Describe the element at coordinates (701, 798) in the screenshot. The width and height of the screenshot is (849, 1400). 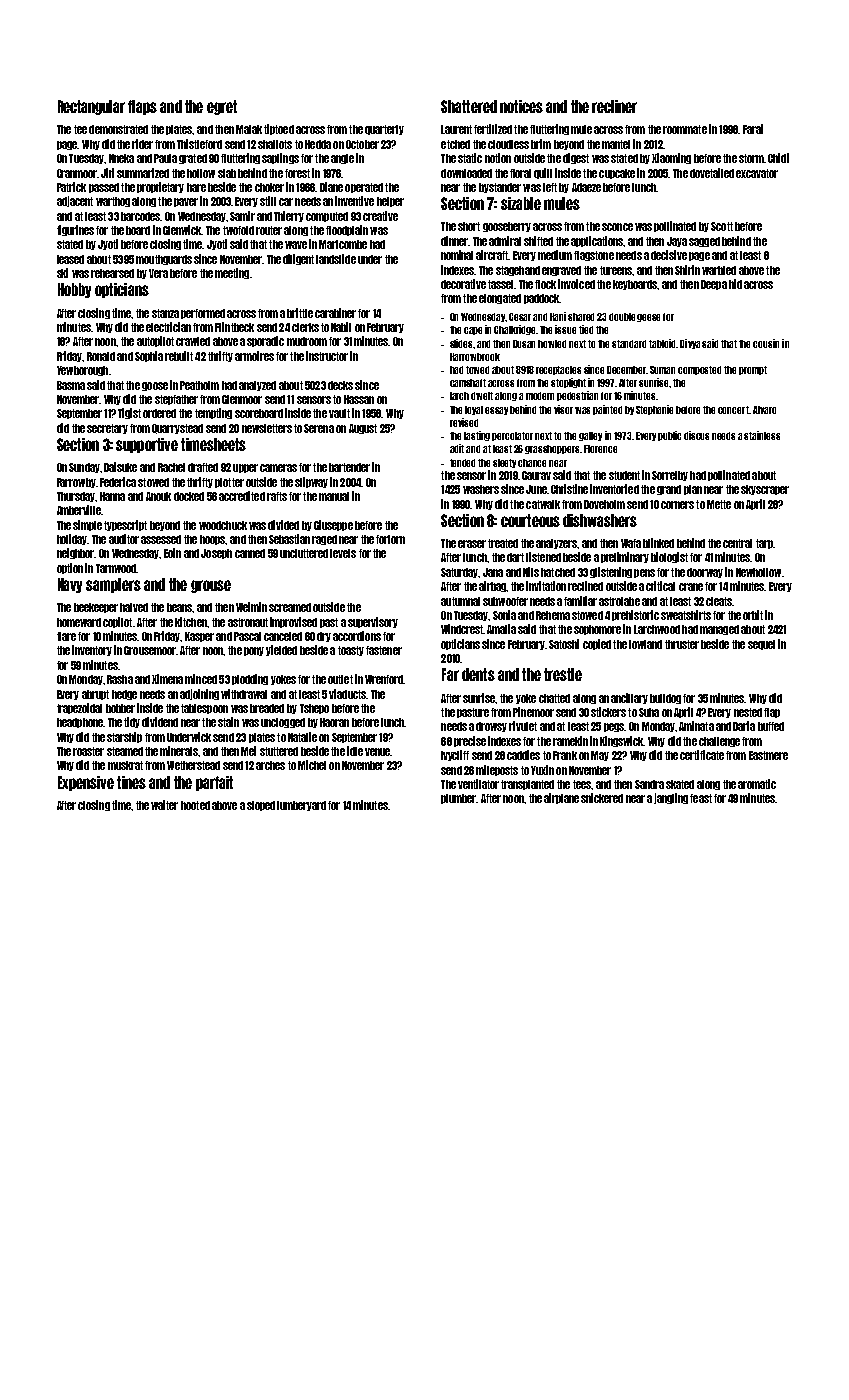
I see `feast` at that location.
